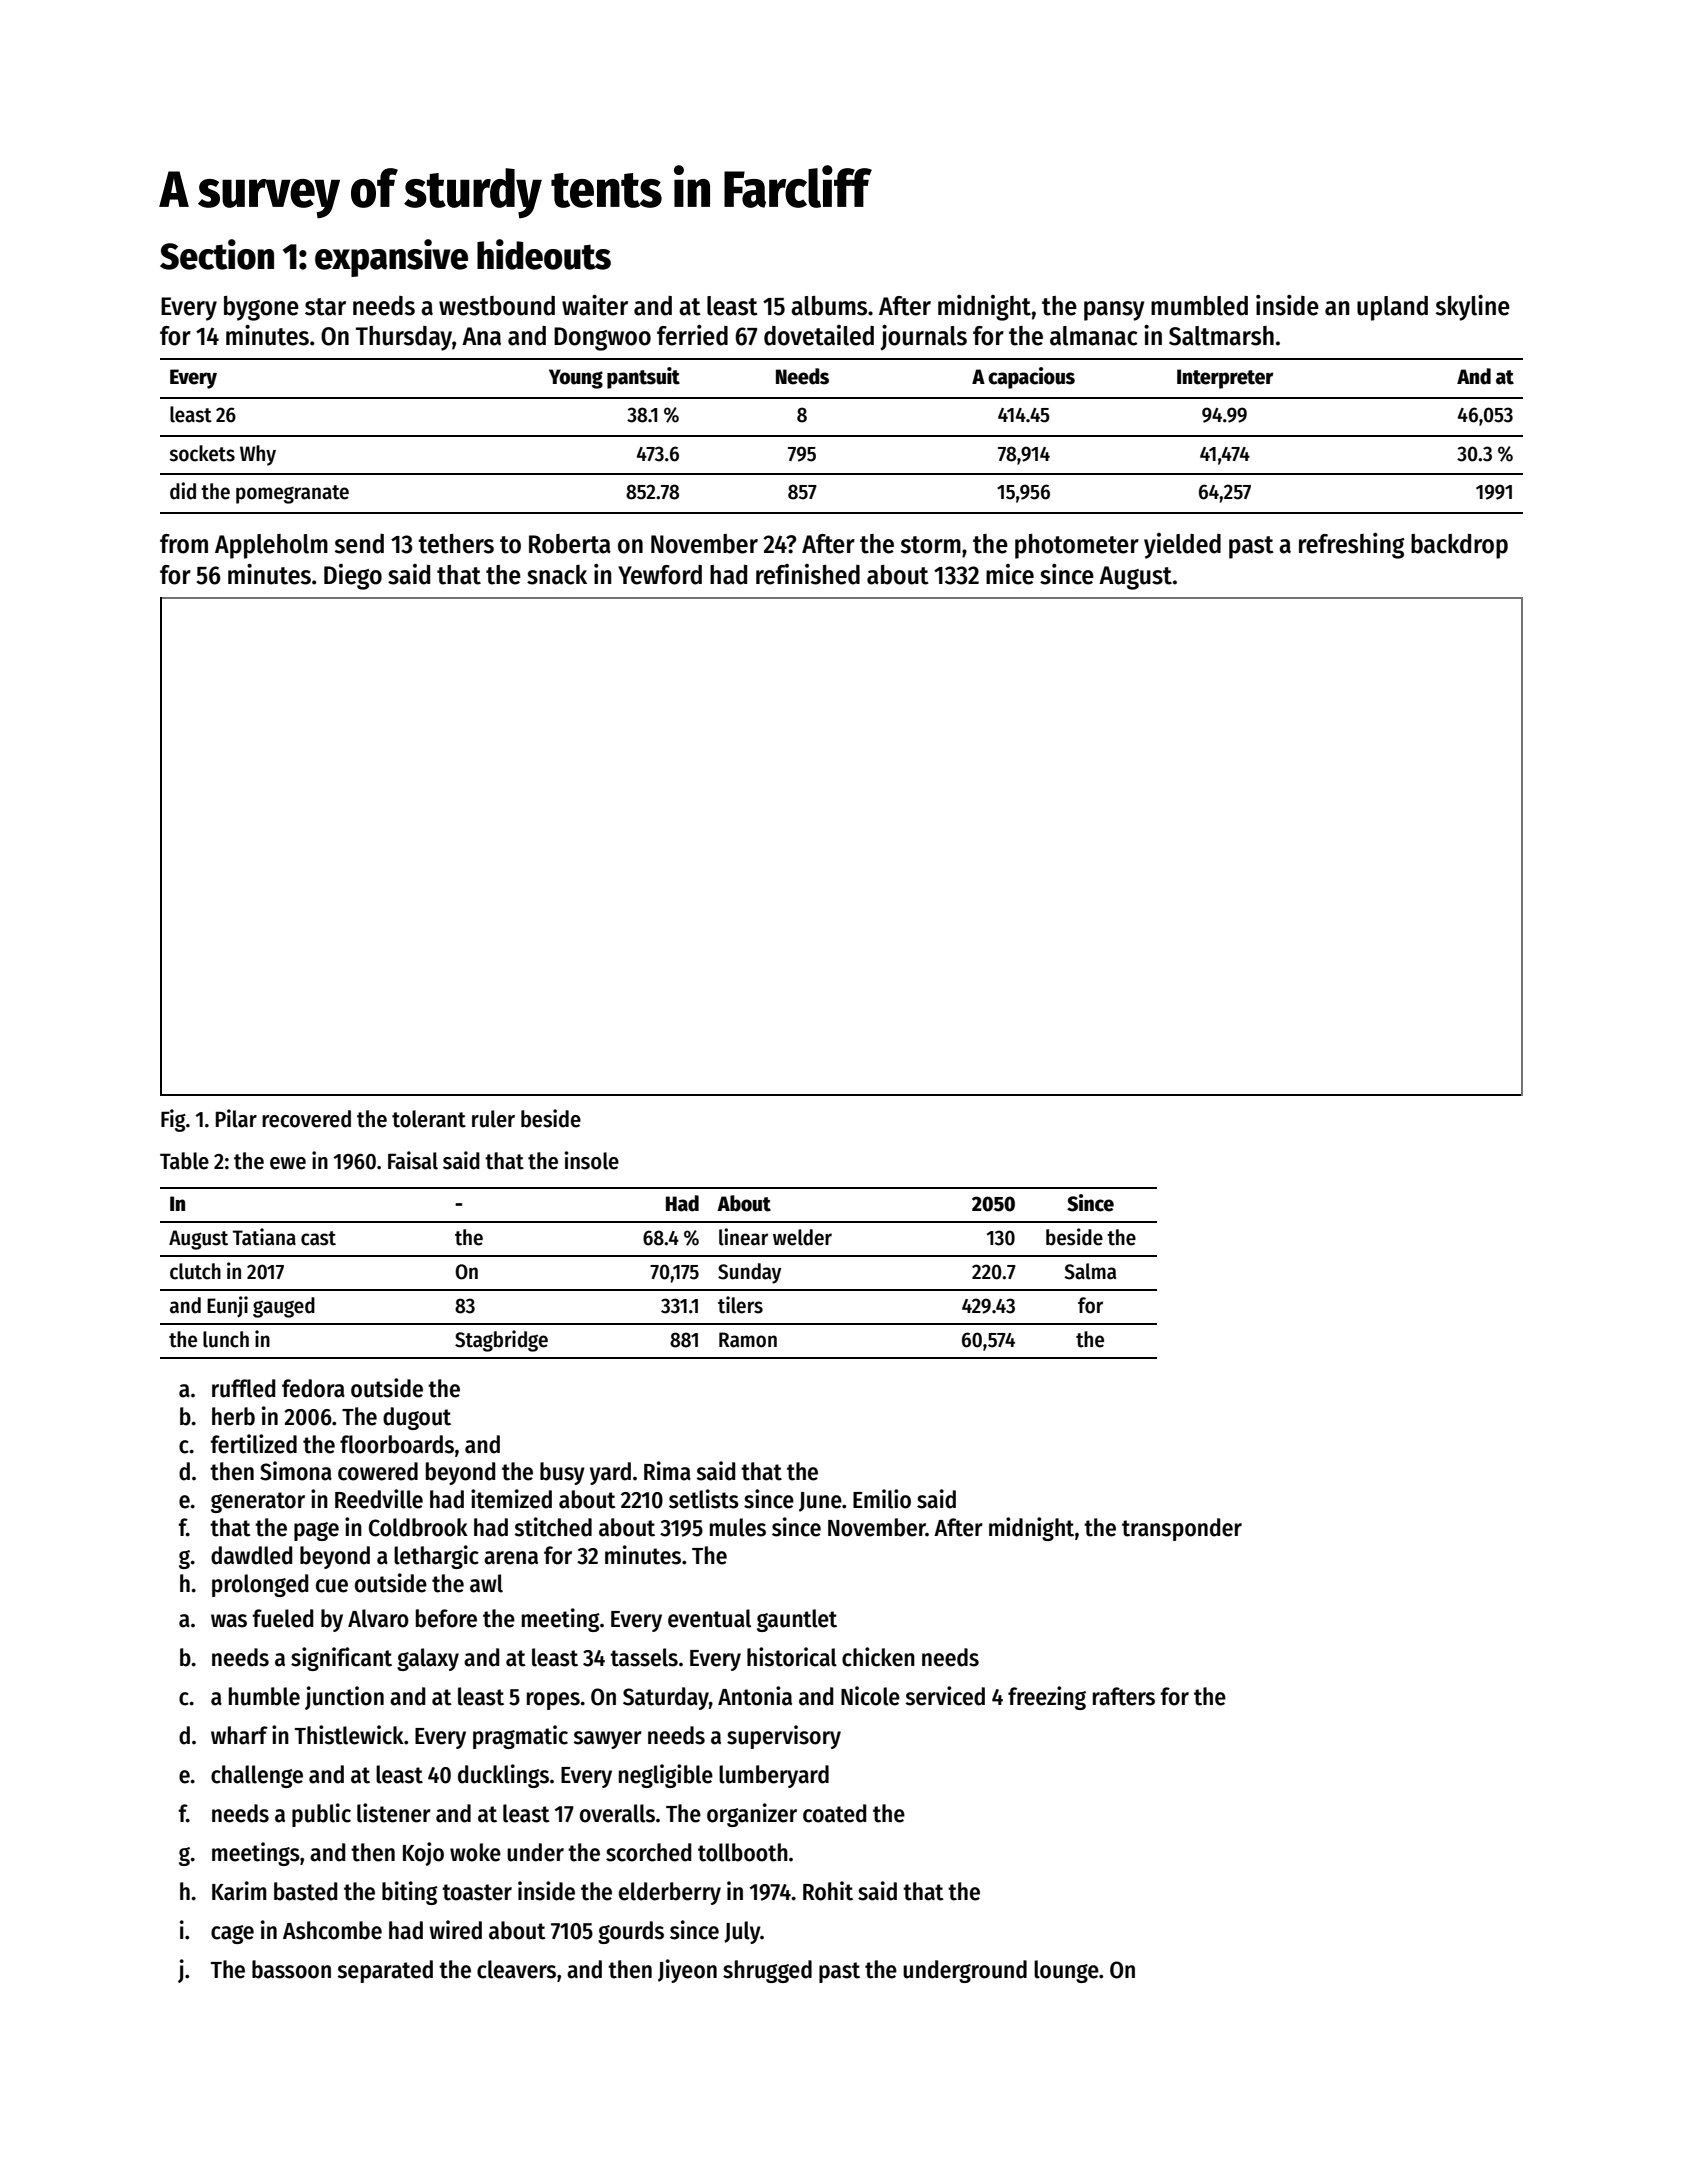  What do you see at coordinates (544, 254) in the screenshot?
I see `hideouts` at bounding box center [544, 254].
